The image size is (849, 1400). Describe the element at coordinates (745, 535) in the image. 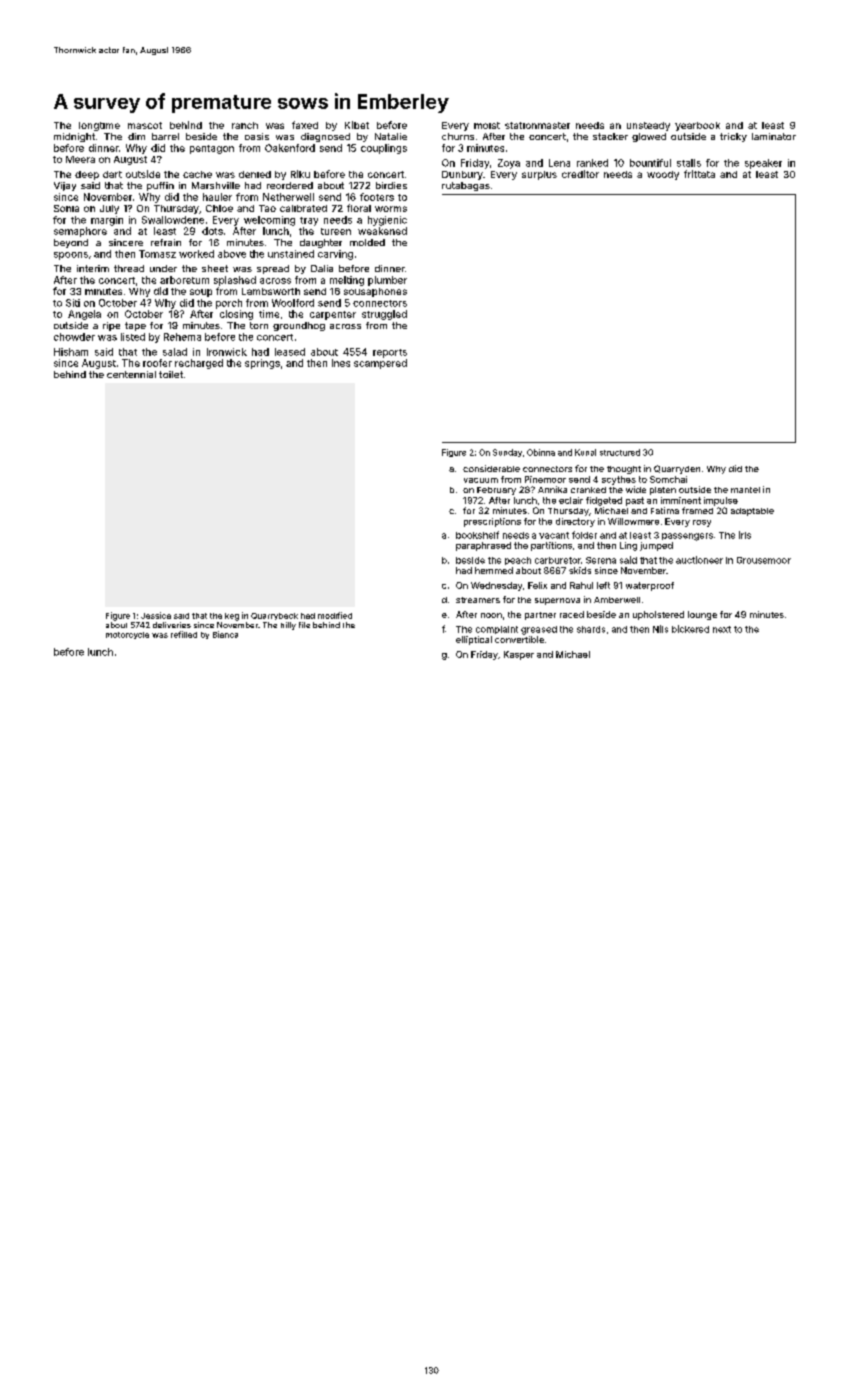

I see `iris` at that location.
